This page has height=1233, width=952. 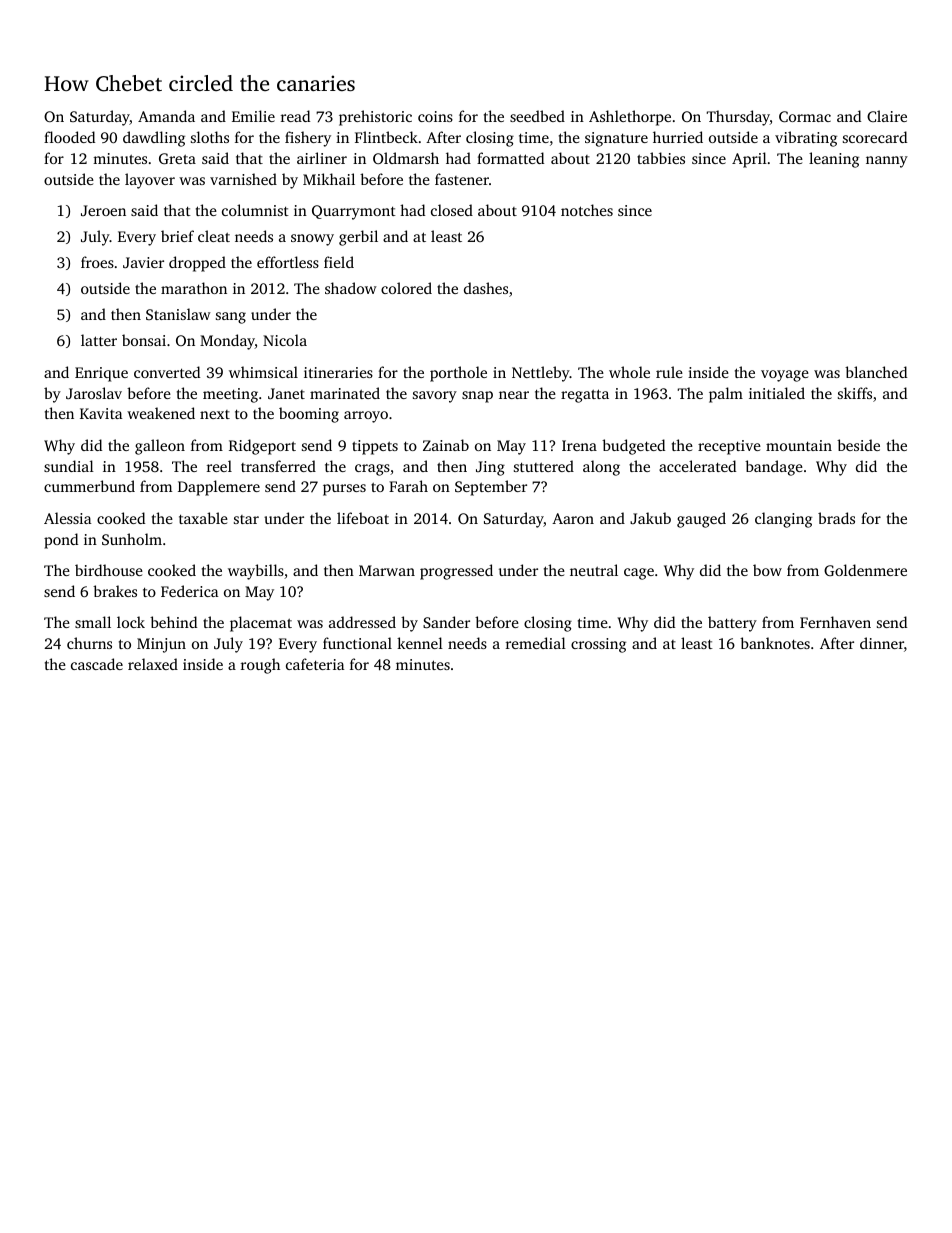 I want to click on closed, so click(x=452, y=210).
